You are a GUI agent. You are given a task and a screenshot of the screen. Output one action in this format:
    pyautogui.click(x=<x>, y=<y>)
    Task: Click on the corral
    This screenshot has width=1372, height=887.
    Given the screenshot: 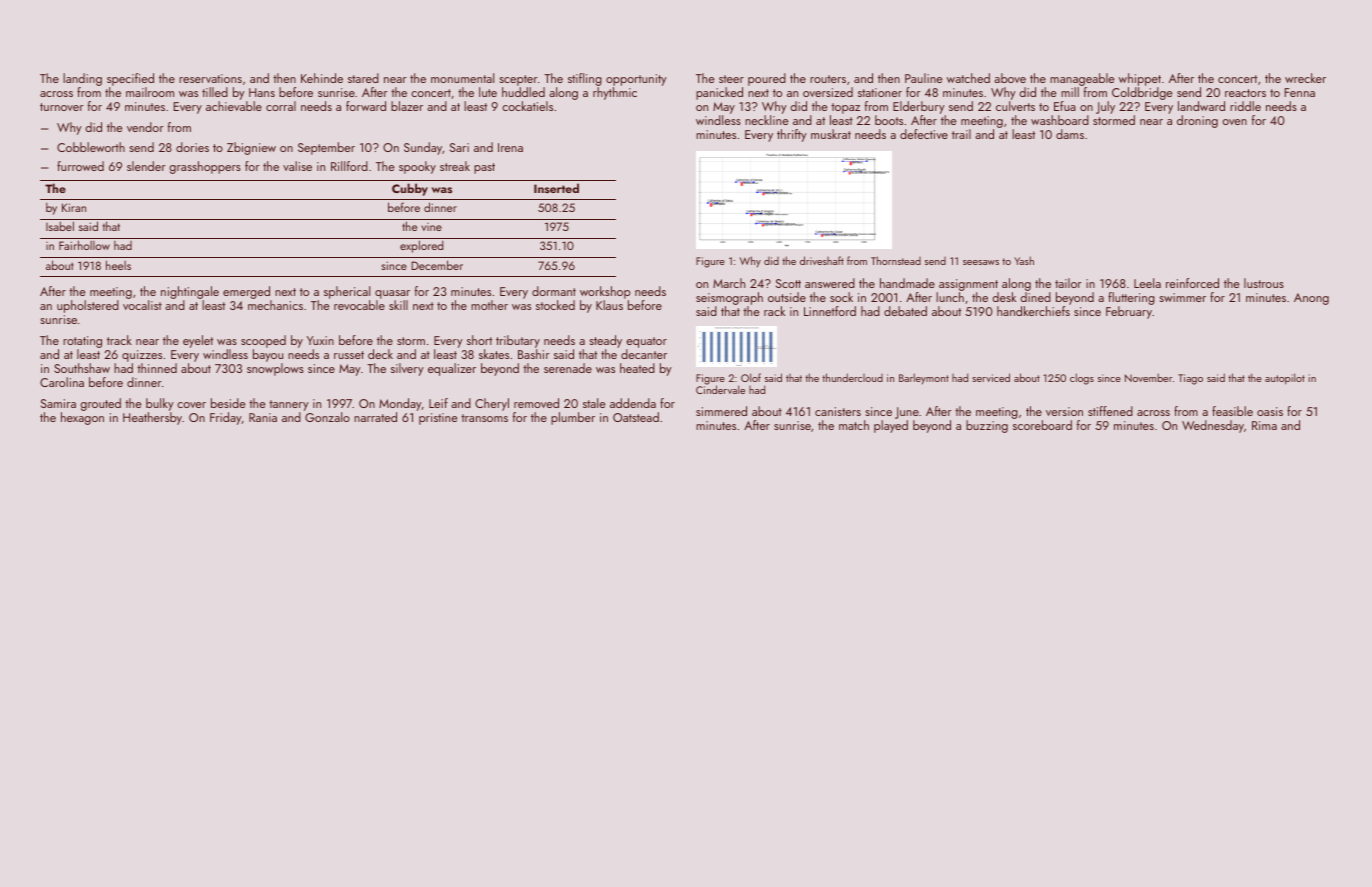 What is the action you would take?
    pyautogui.click(x=281, y=106)
